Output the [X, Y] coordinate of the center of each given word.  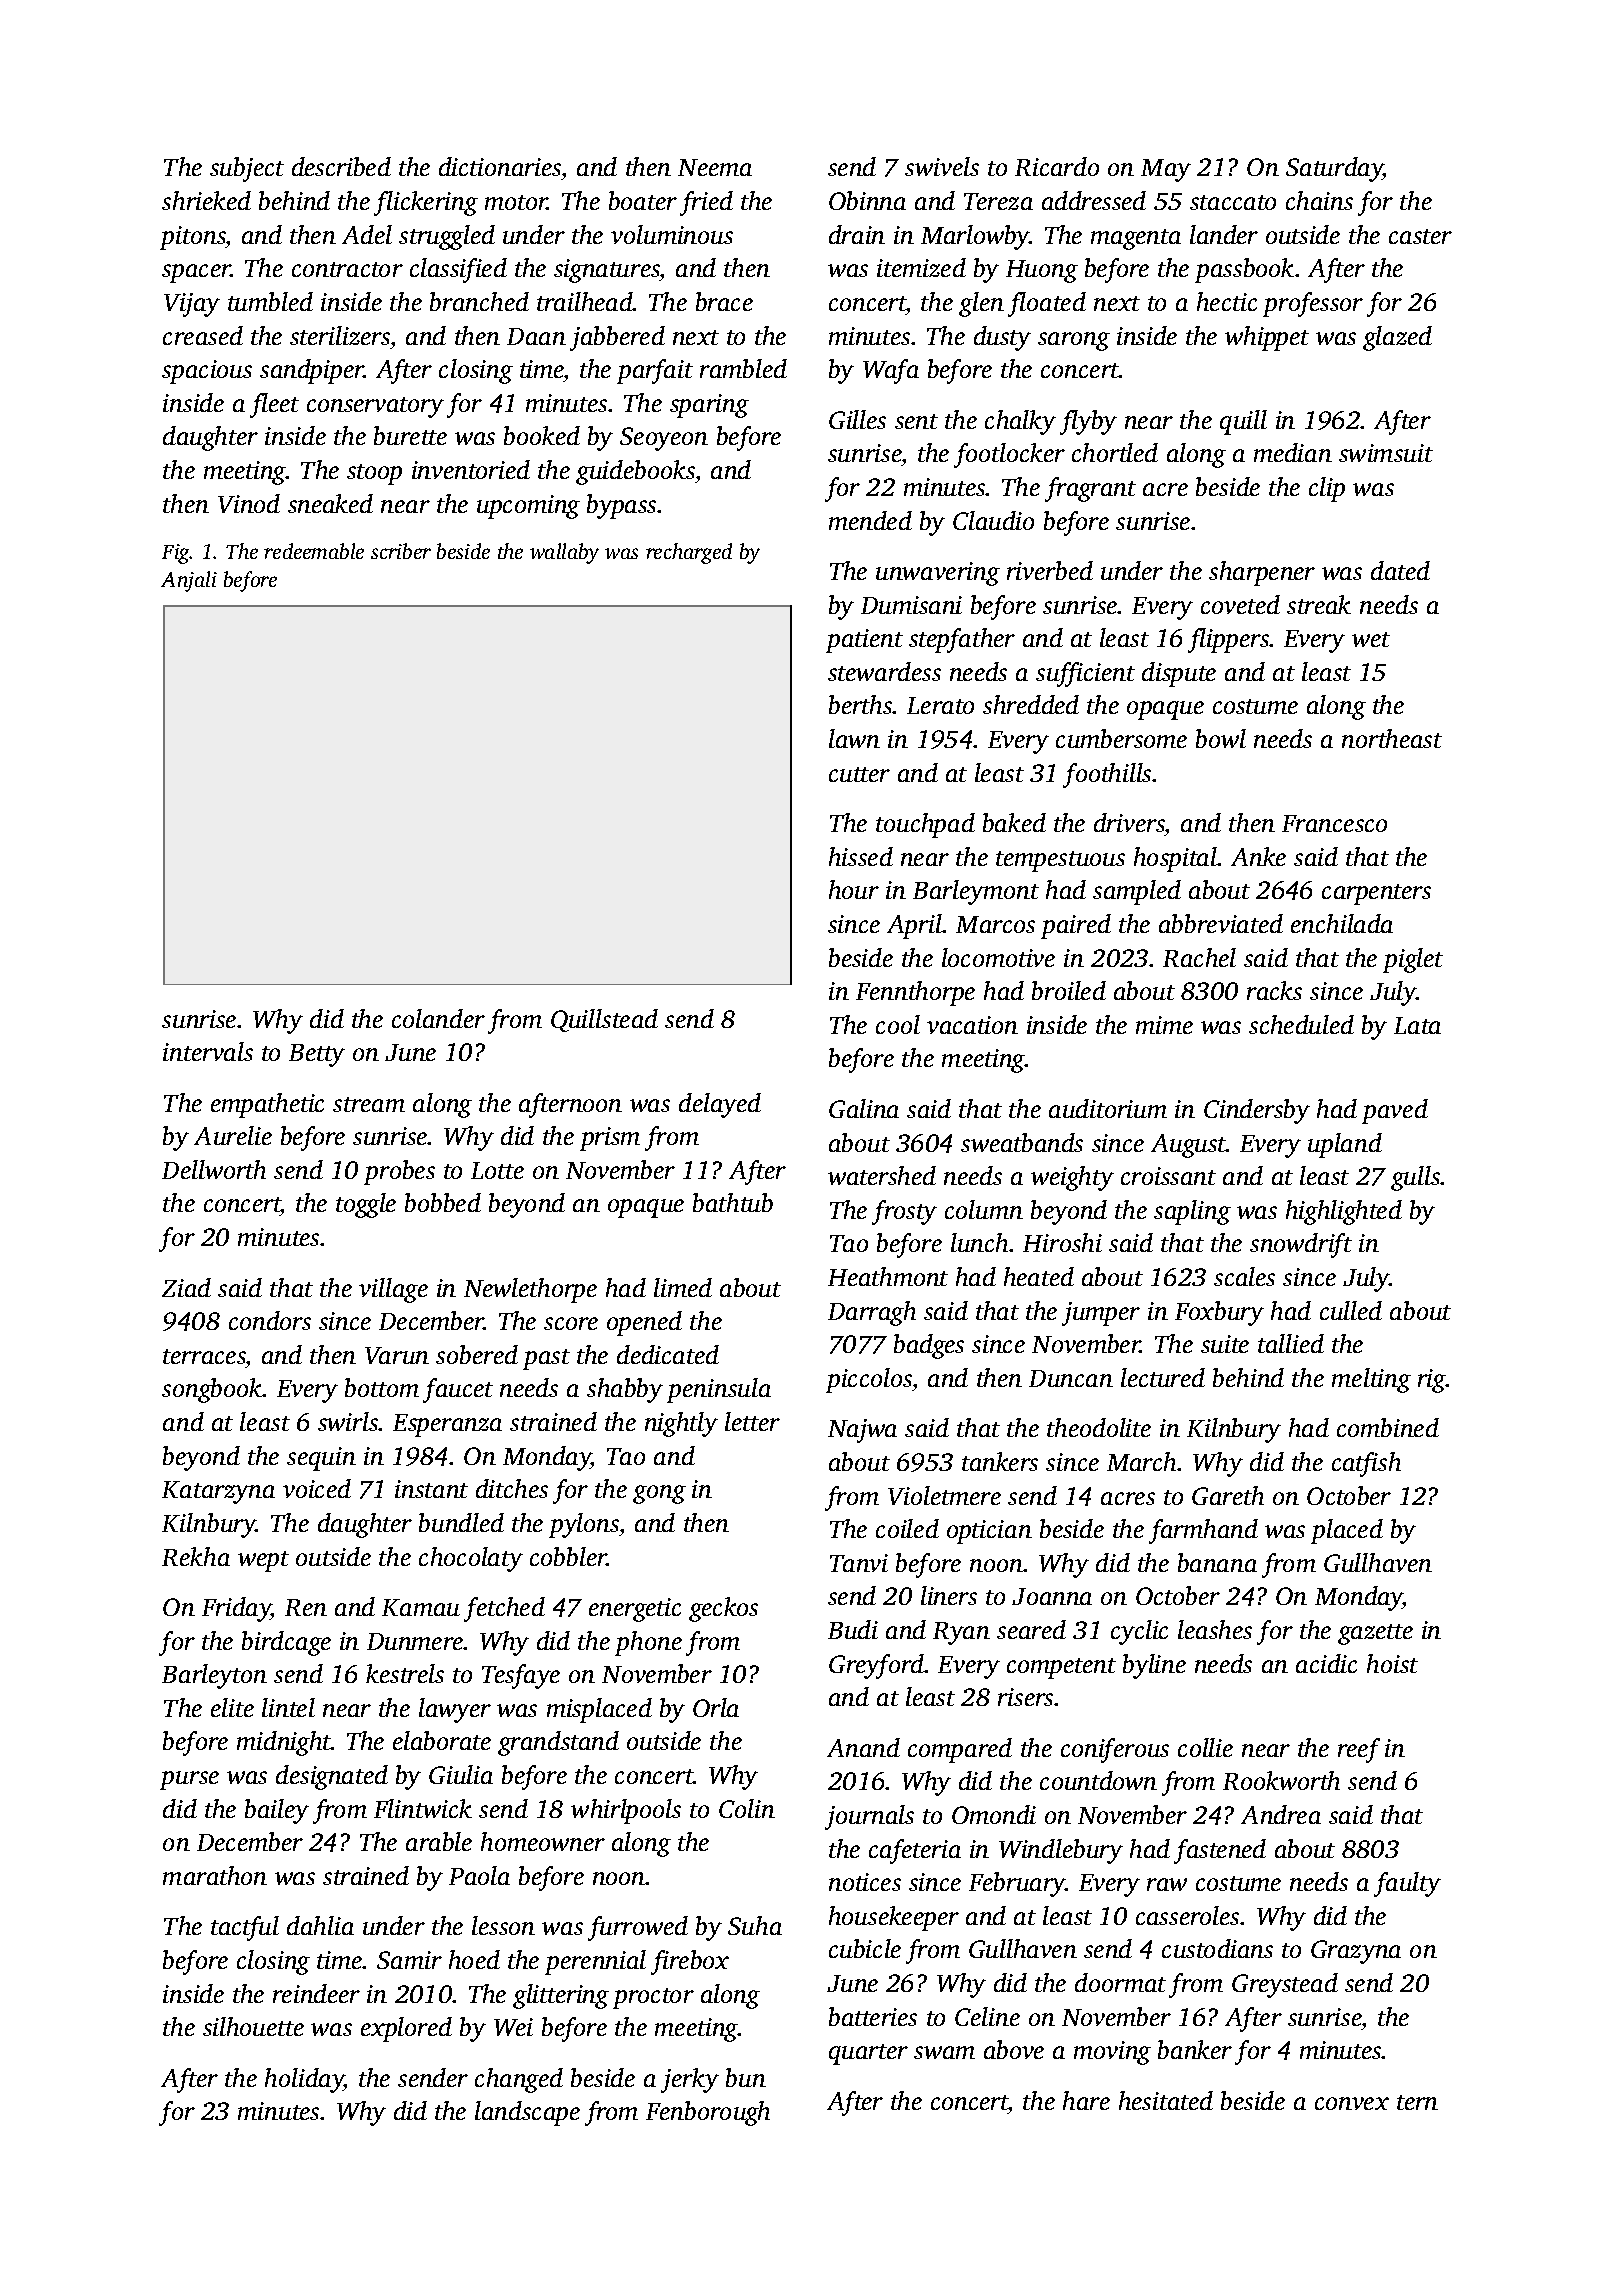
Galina [864, 1108]
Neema [715, 167]
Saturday [1334, 169]
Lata [1417, 1025]
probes [399, 1172]
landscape [527, 2113]
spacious [207, 372]
